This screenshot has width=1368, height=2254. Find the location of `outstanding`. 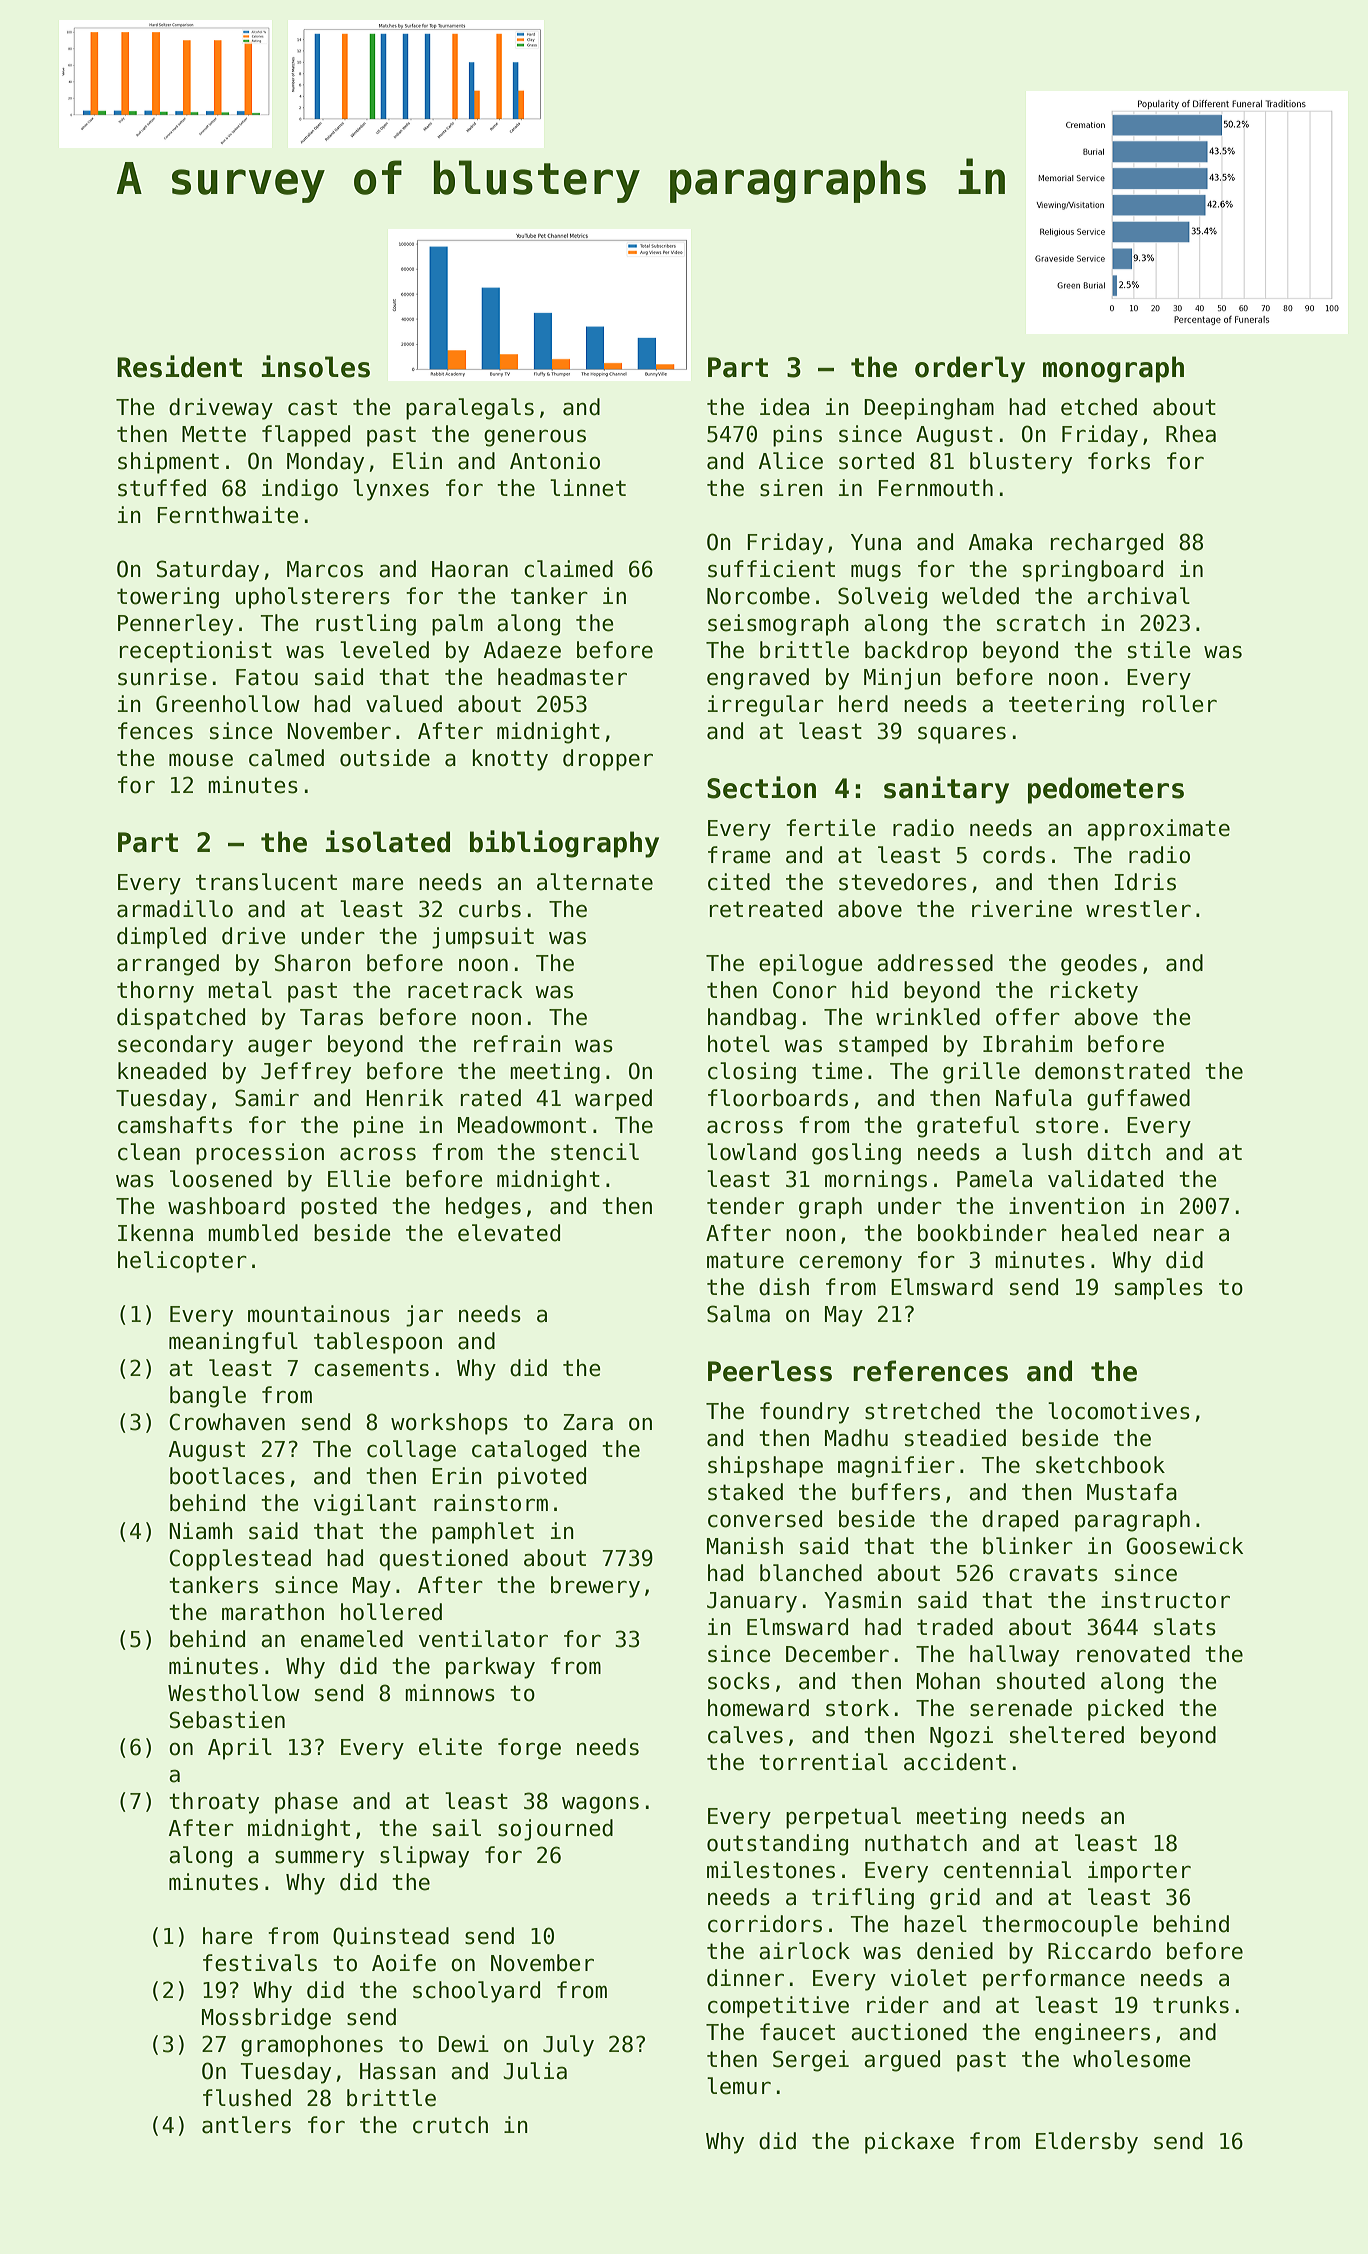

outstanding is located at coordinates (777, 1845).
